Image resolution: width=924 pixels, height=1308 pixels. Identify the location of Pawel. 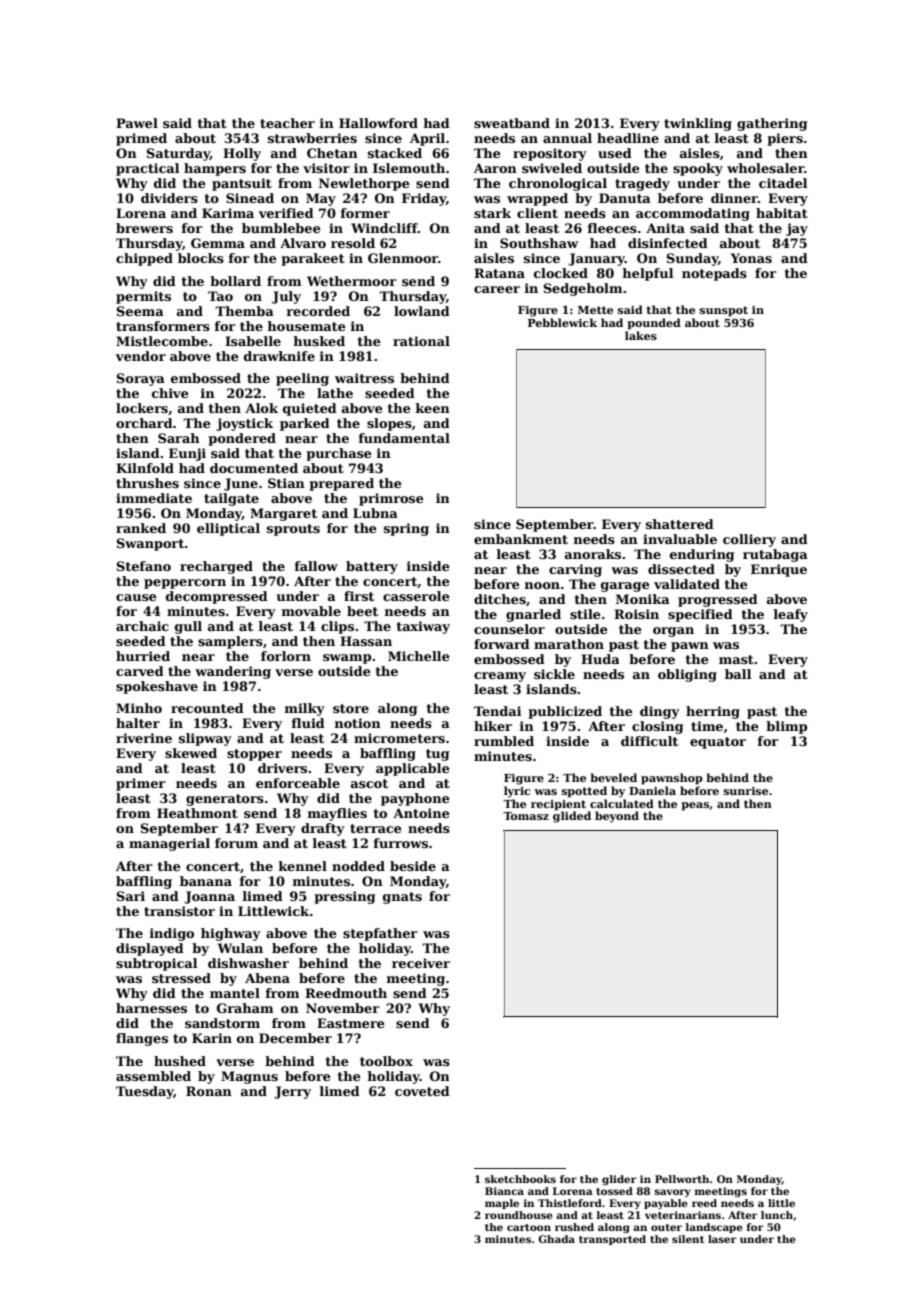
(137, 123).
